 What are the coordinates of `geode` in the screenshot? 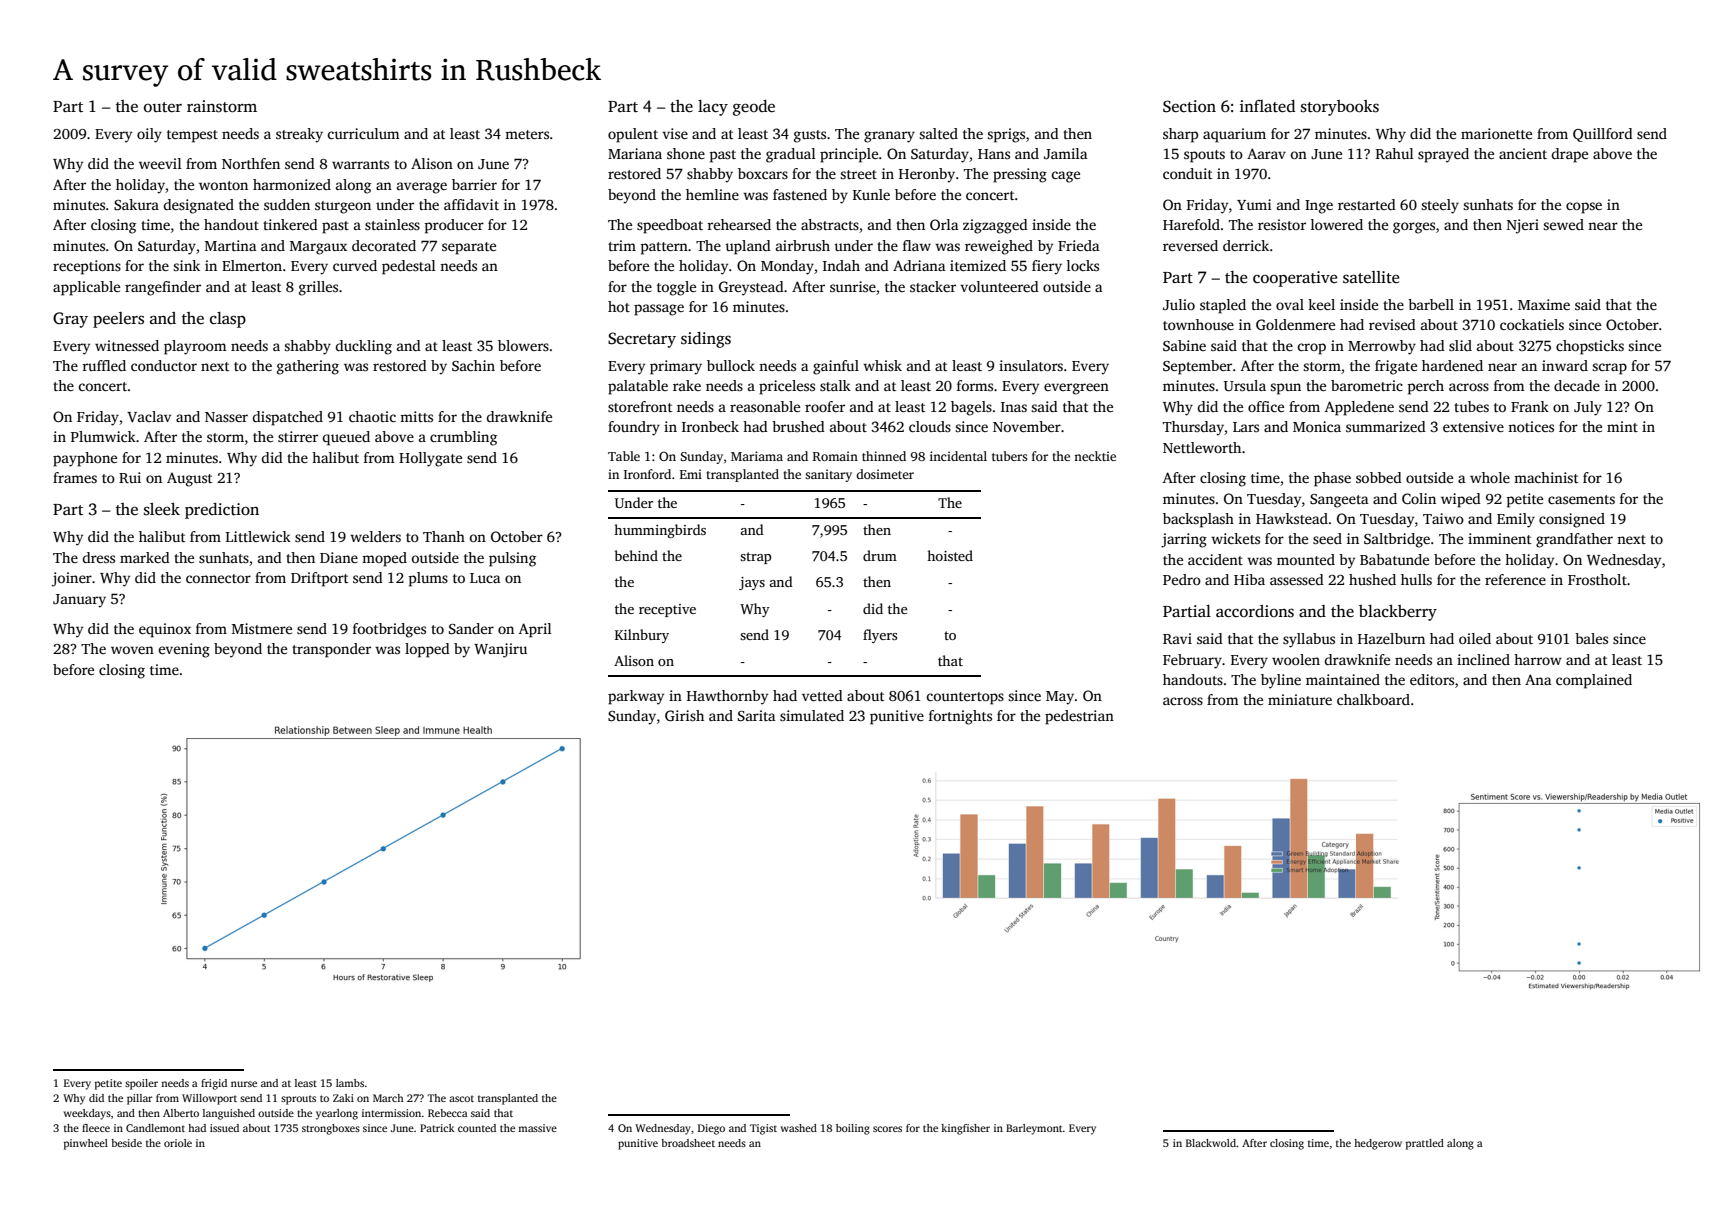 It's located at (754, 108).
